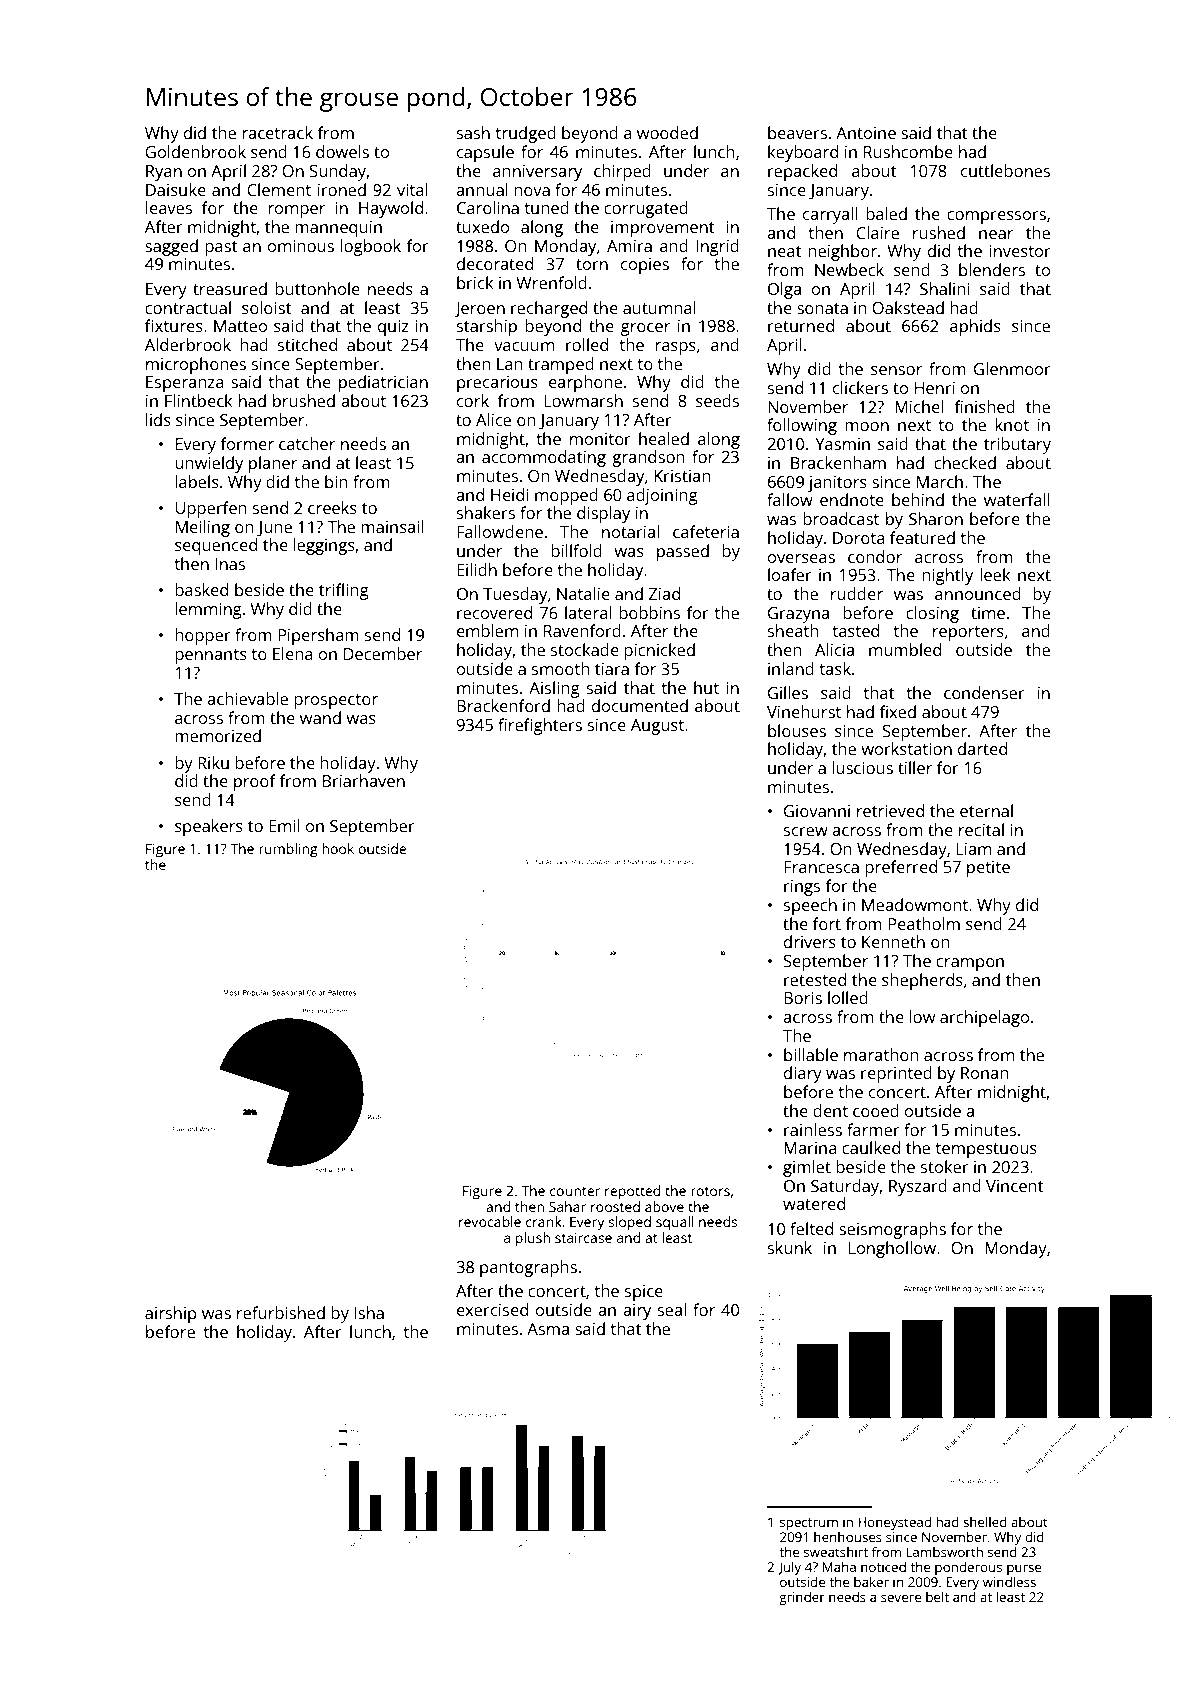 The width and height of the page is (1196, 1691). Describe the element at coordinates (866, 133) in the page. I see `Antoine` at that location.
